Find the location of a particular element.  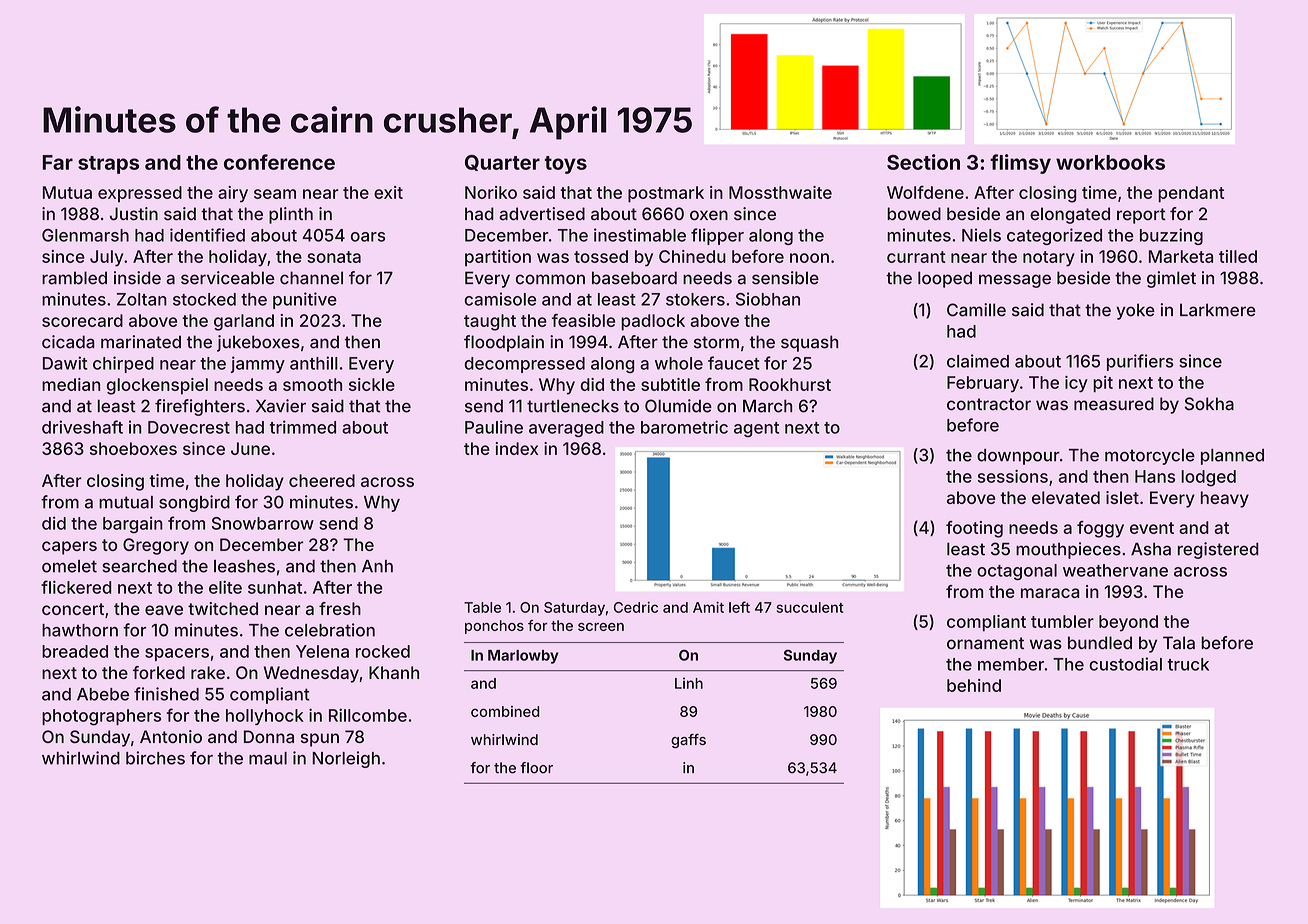

pit is located at coordinates (1103, 384).
